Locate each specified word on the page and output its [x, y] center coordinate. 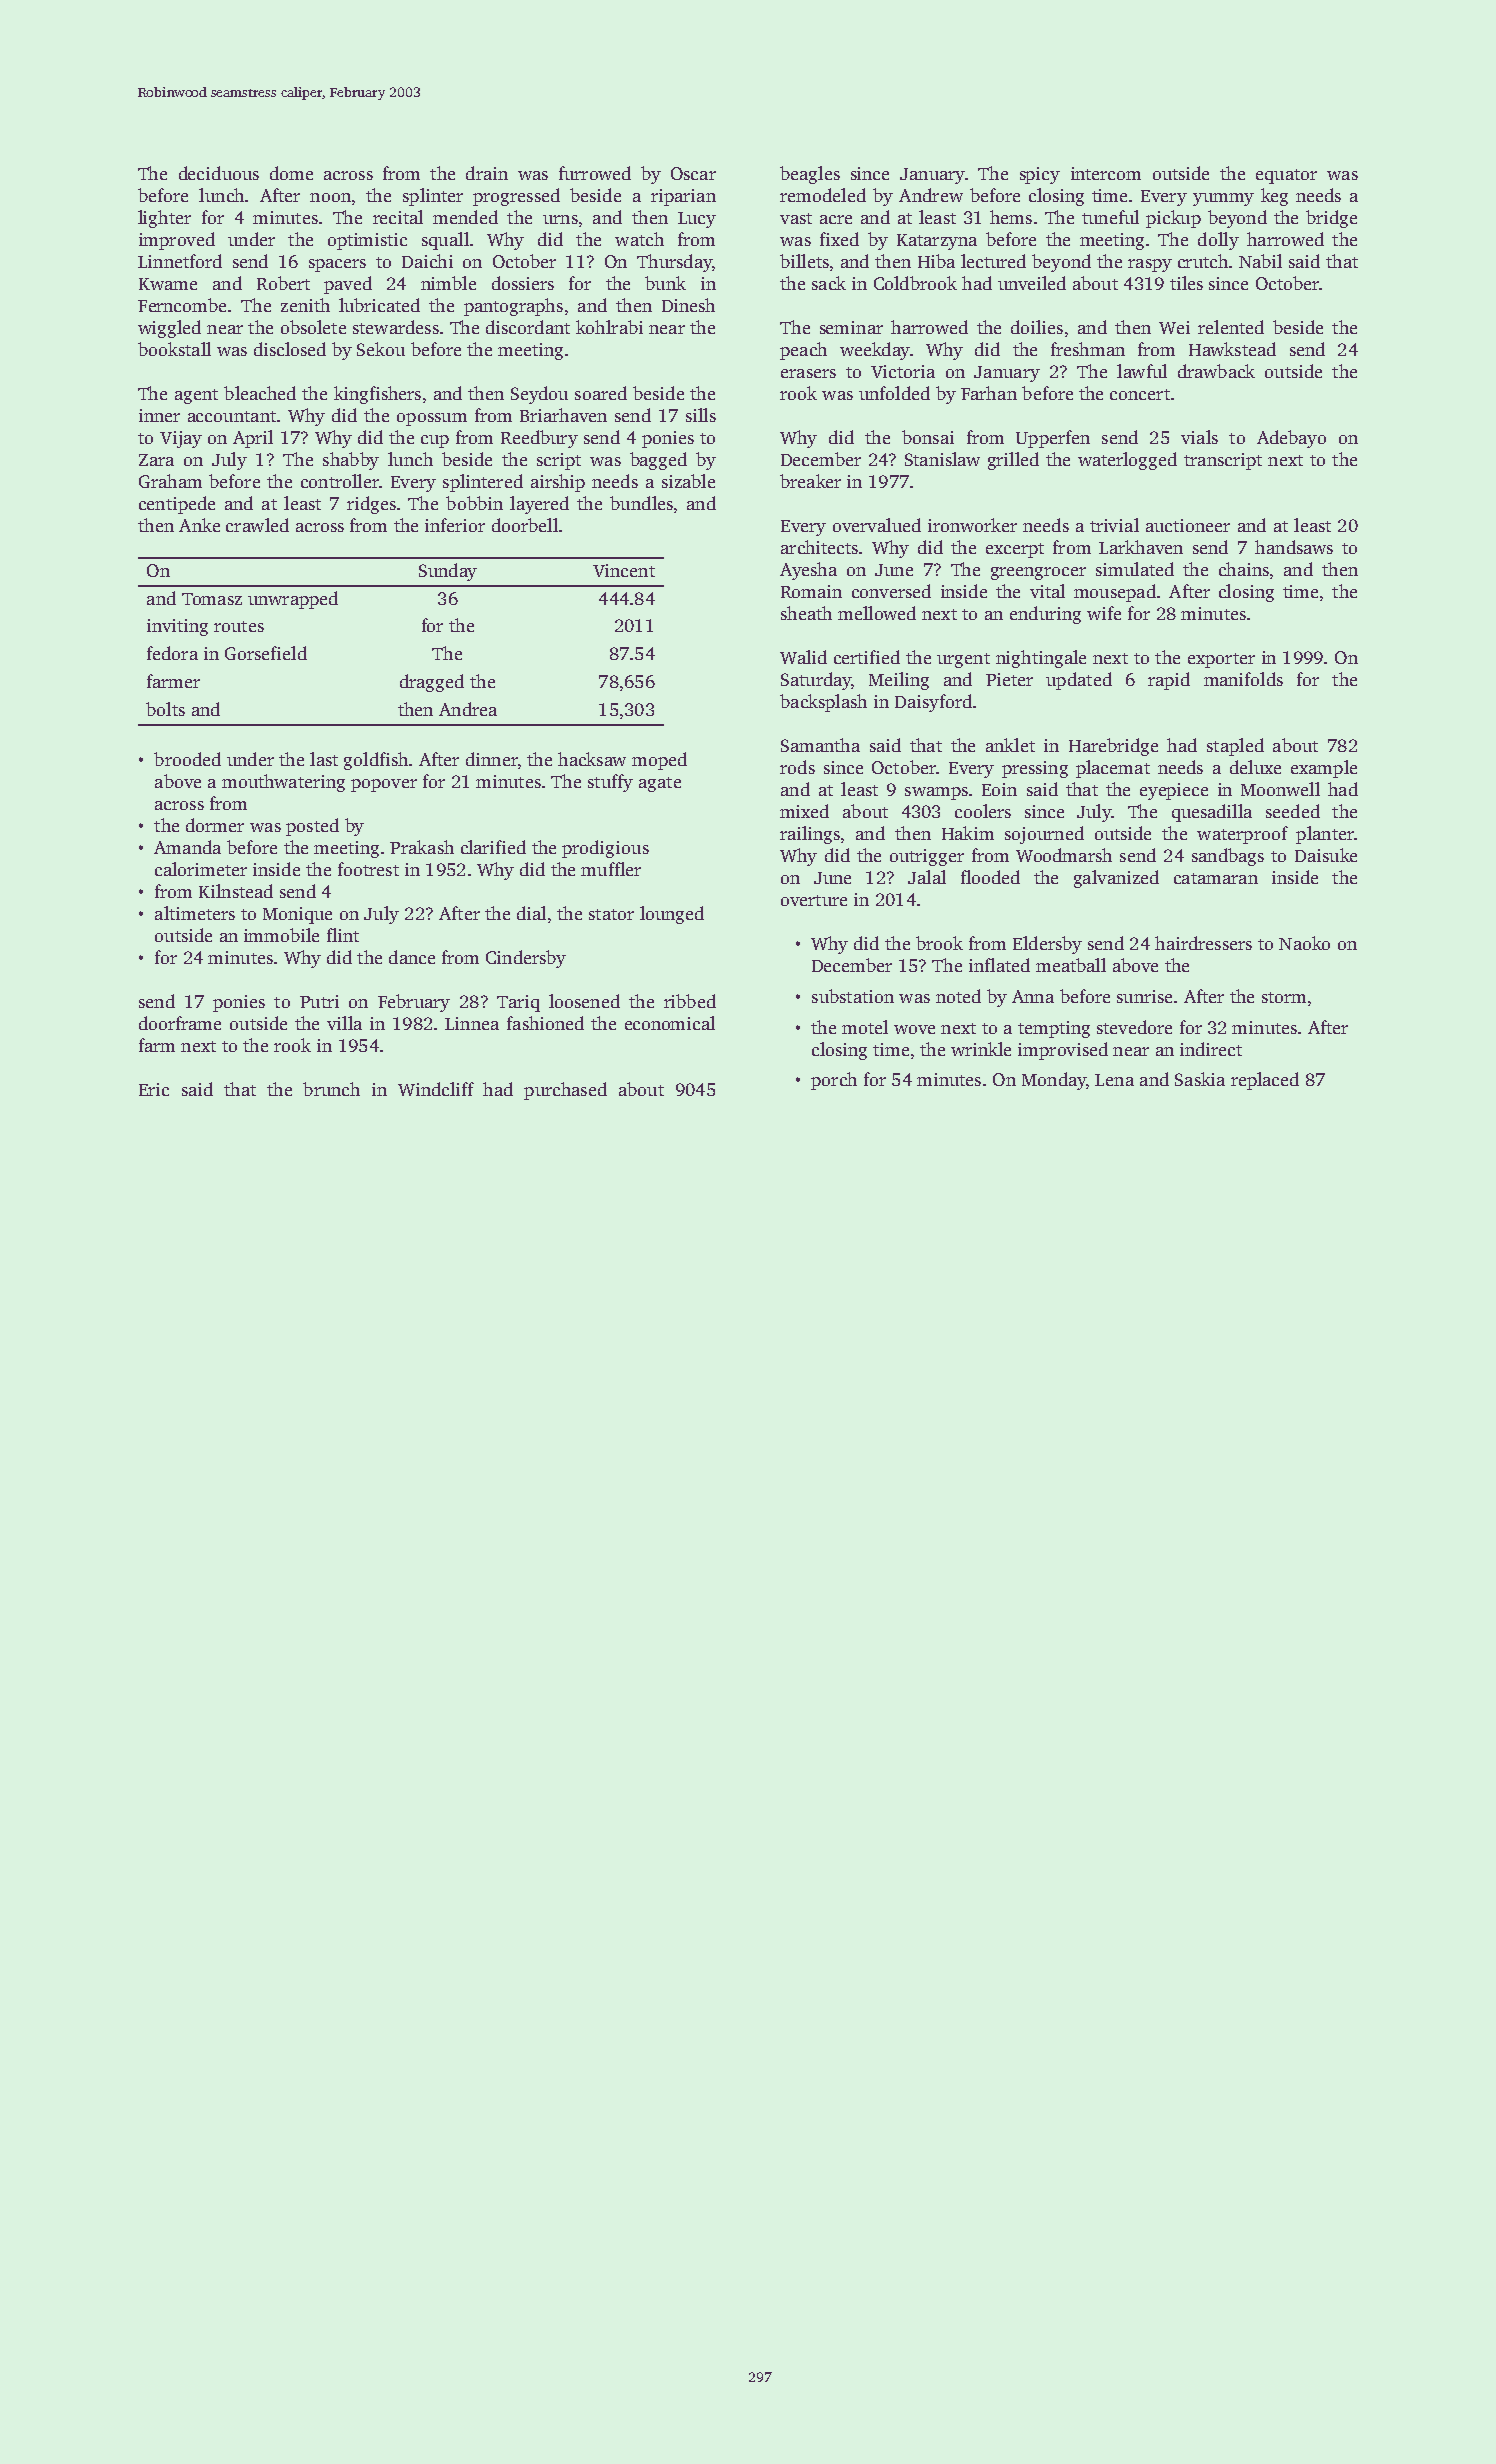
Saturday [816, 681]
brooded [187, 759]
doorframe [180, 1023]
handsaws [1294, 547]
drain [487, 173]
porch [834, 1081]
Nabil [1260, 261]
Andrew [931, 195]
